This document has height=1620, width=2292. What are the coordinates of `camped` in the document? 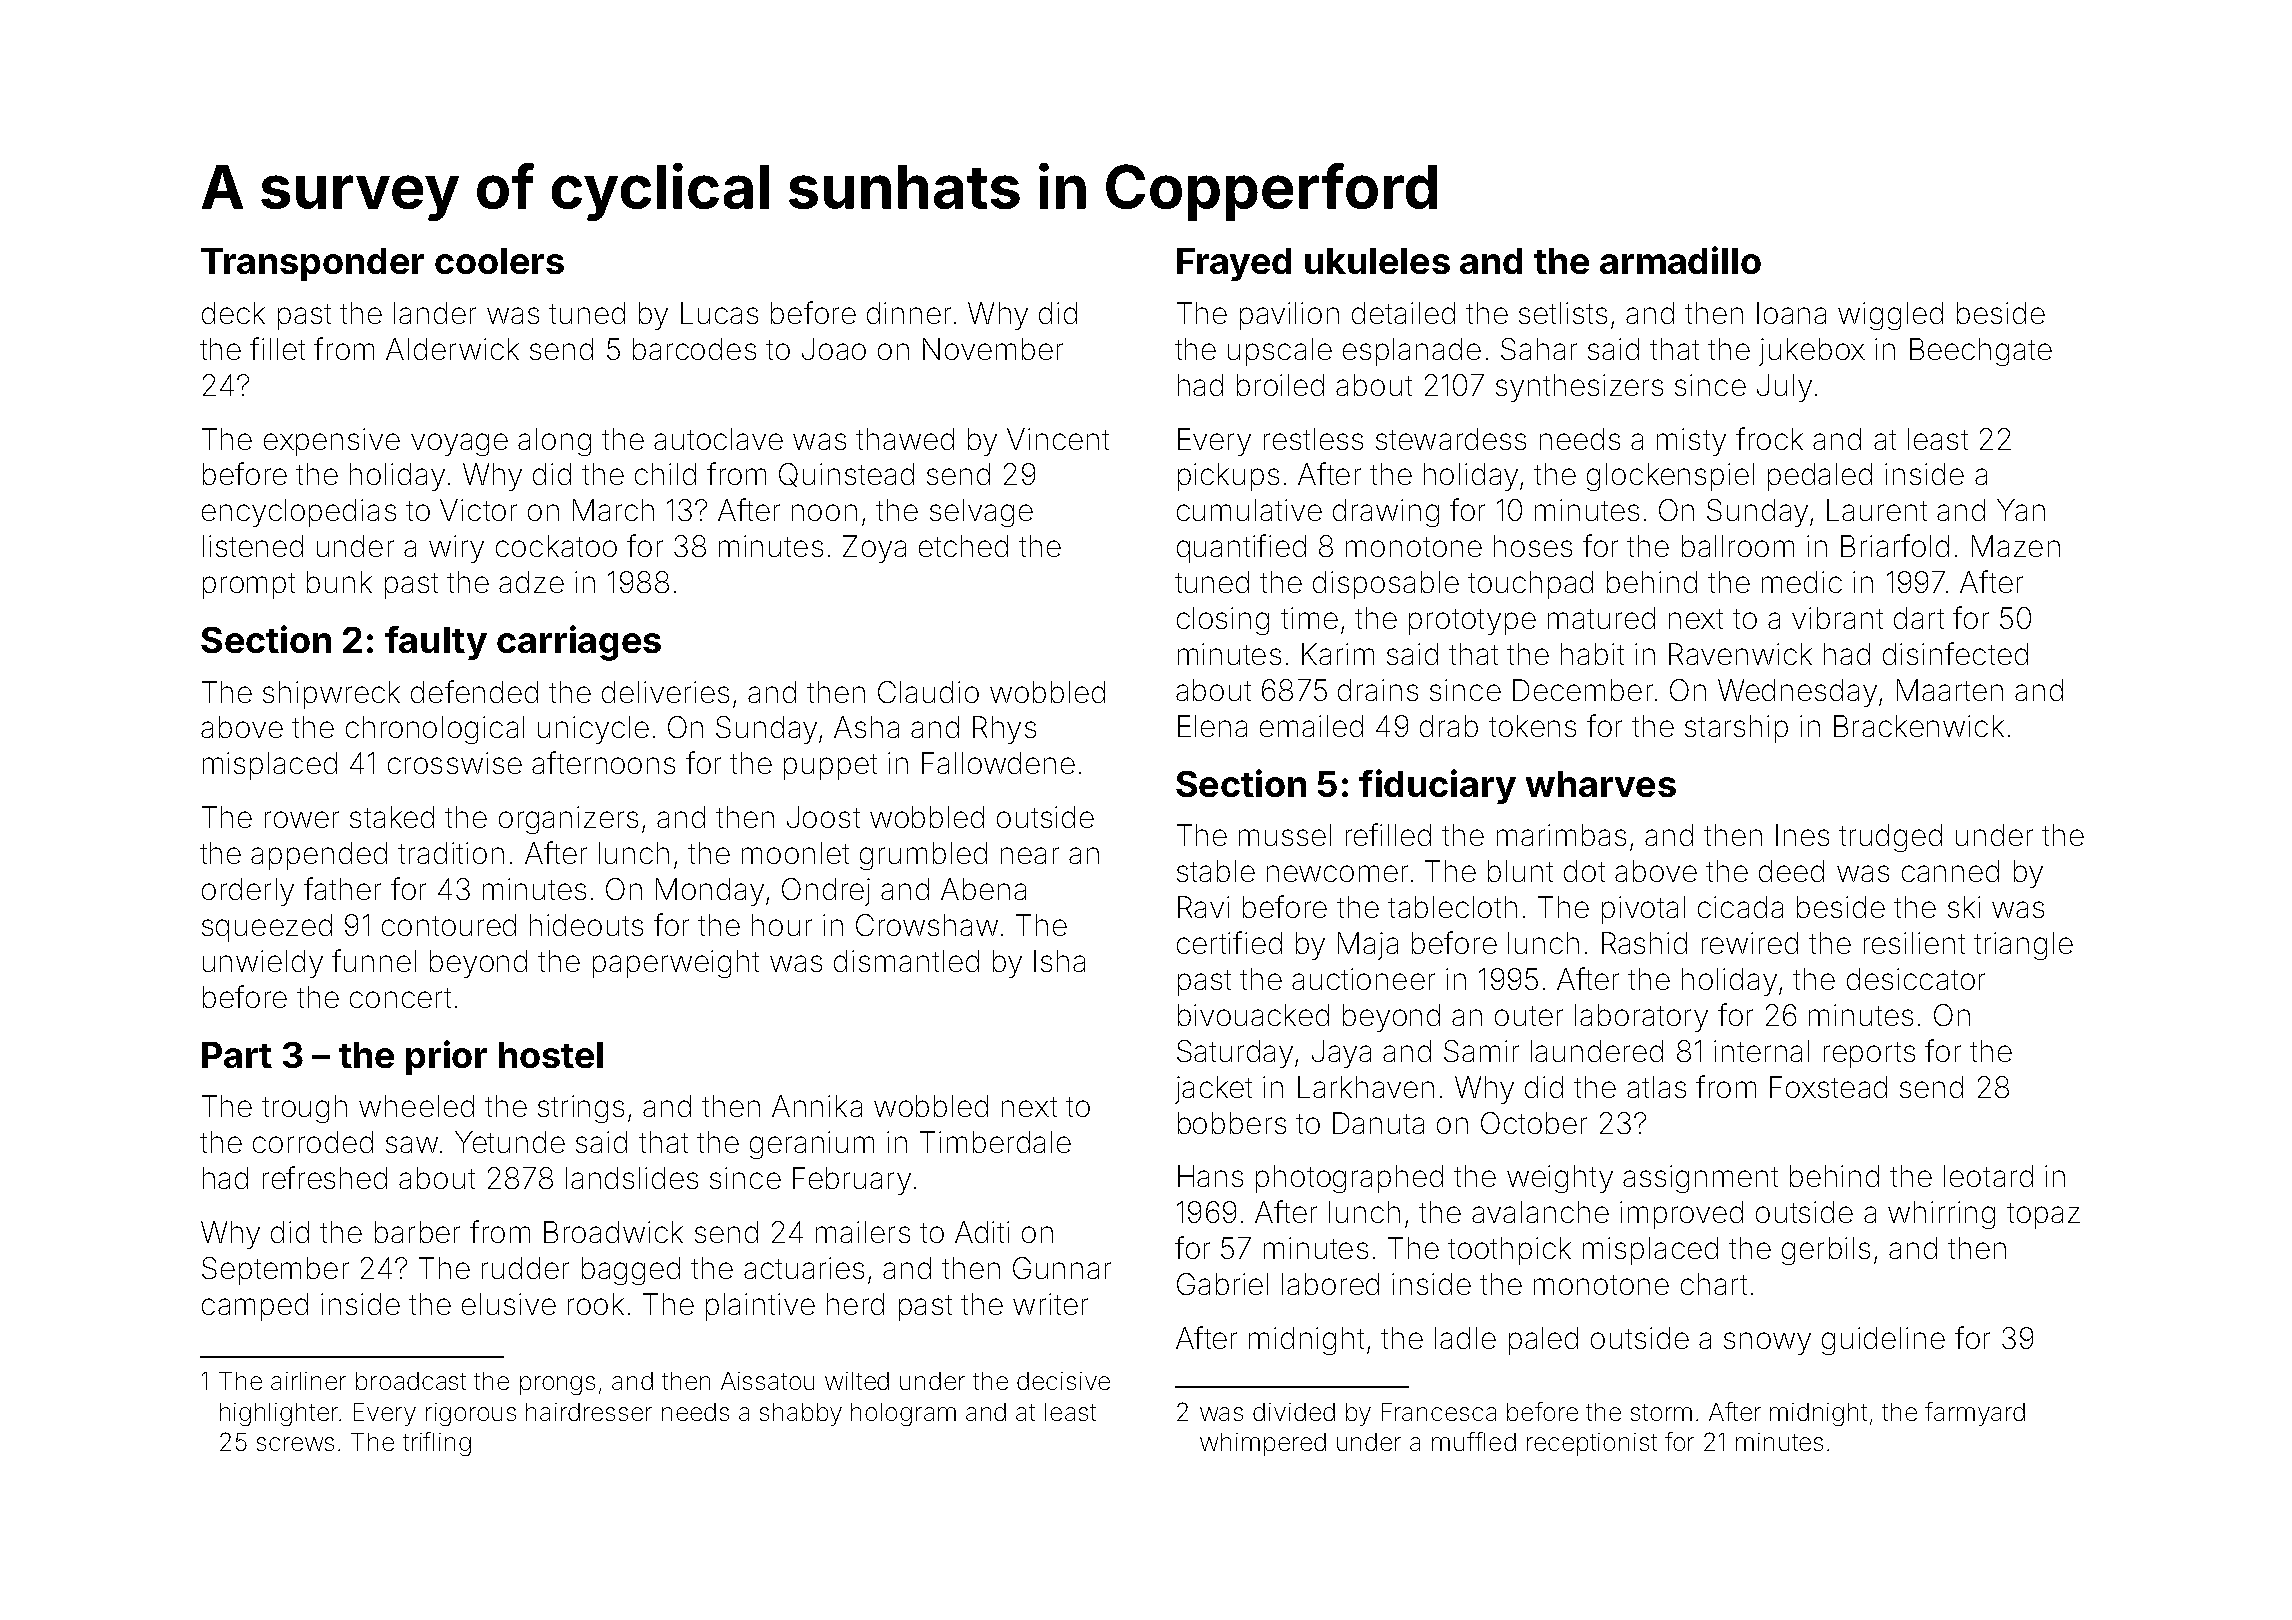 It's located at (255, 1307).
